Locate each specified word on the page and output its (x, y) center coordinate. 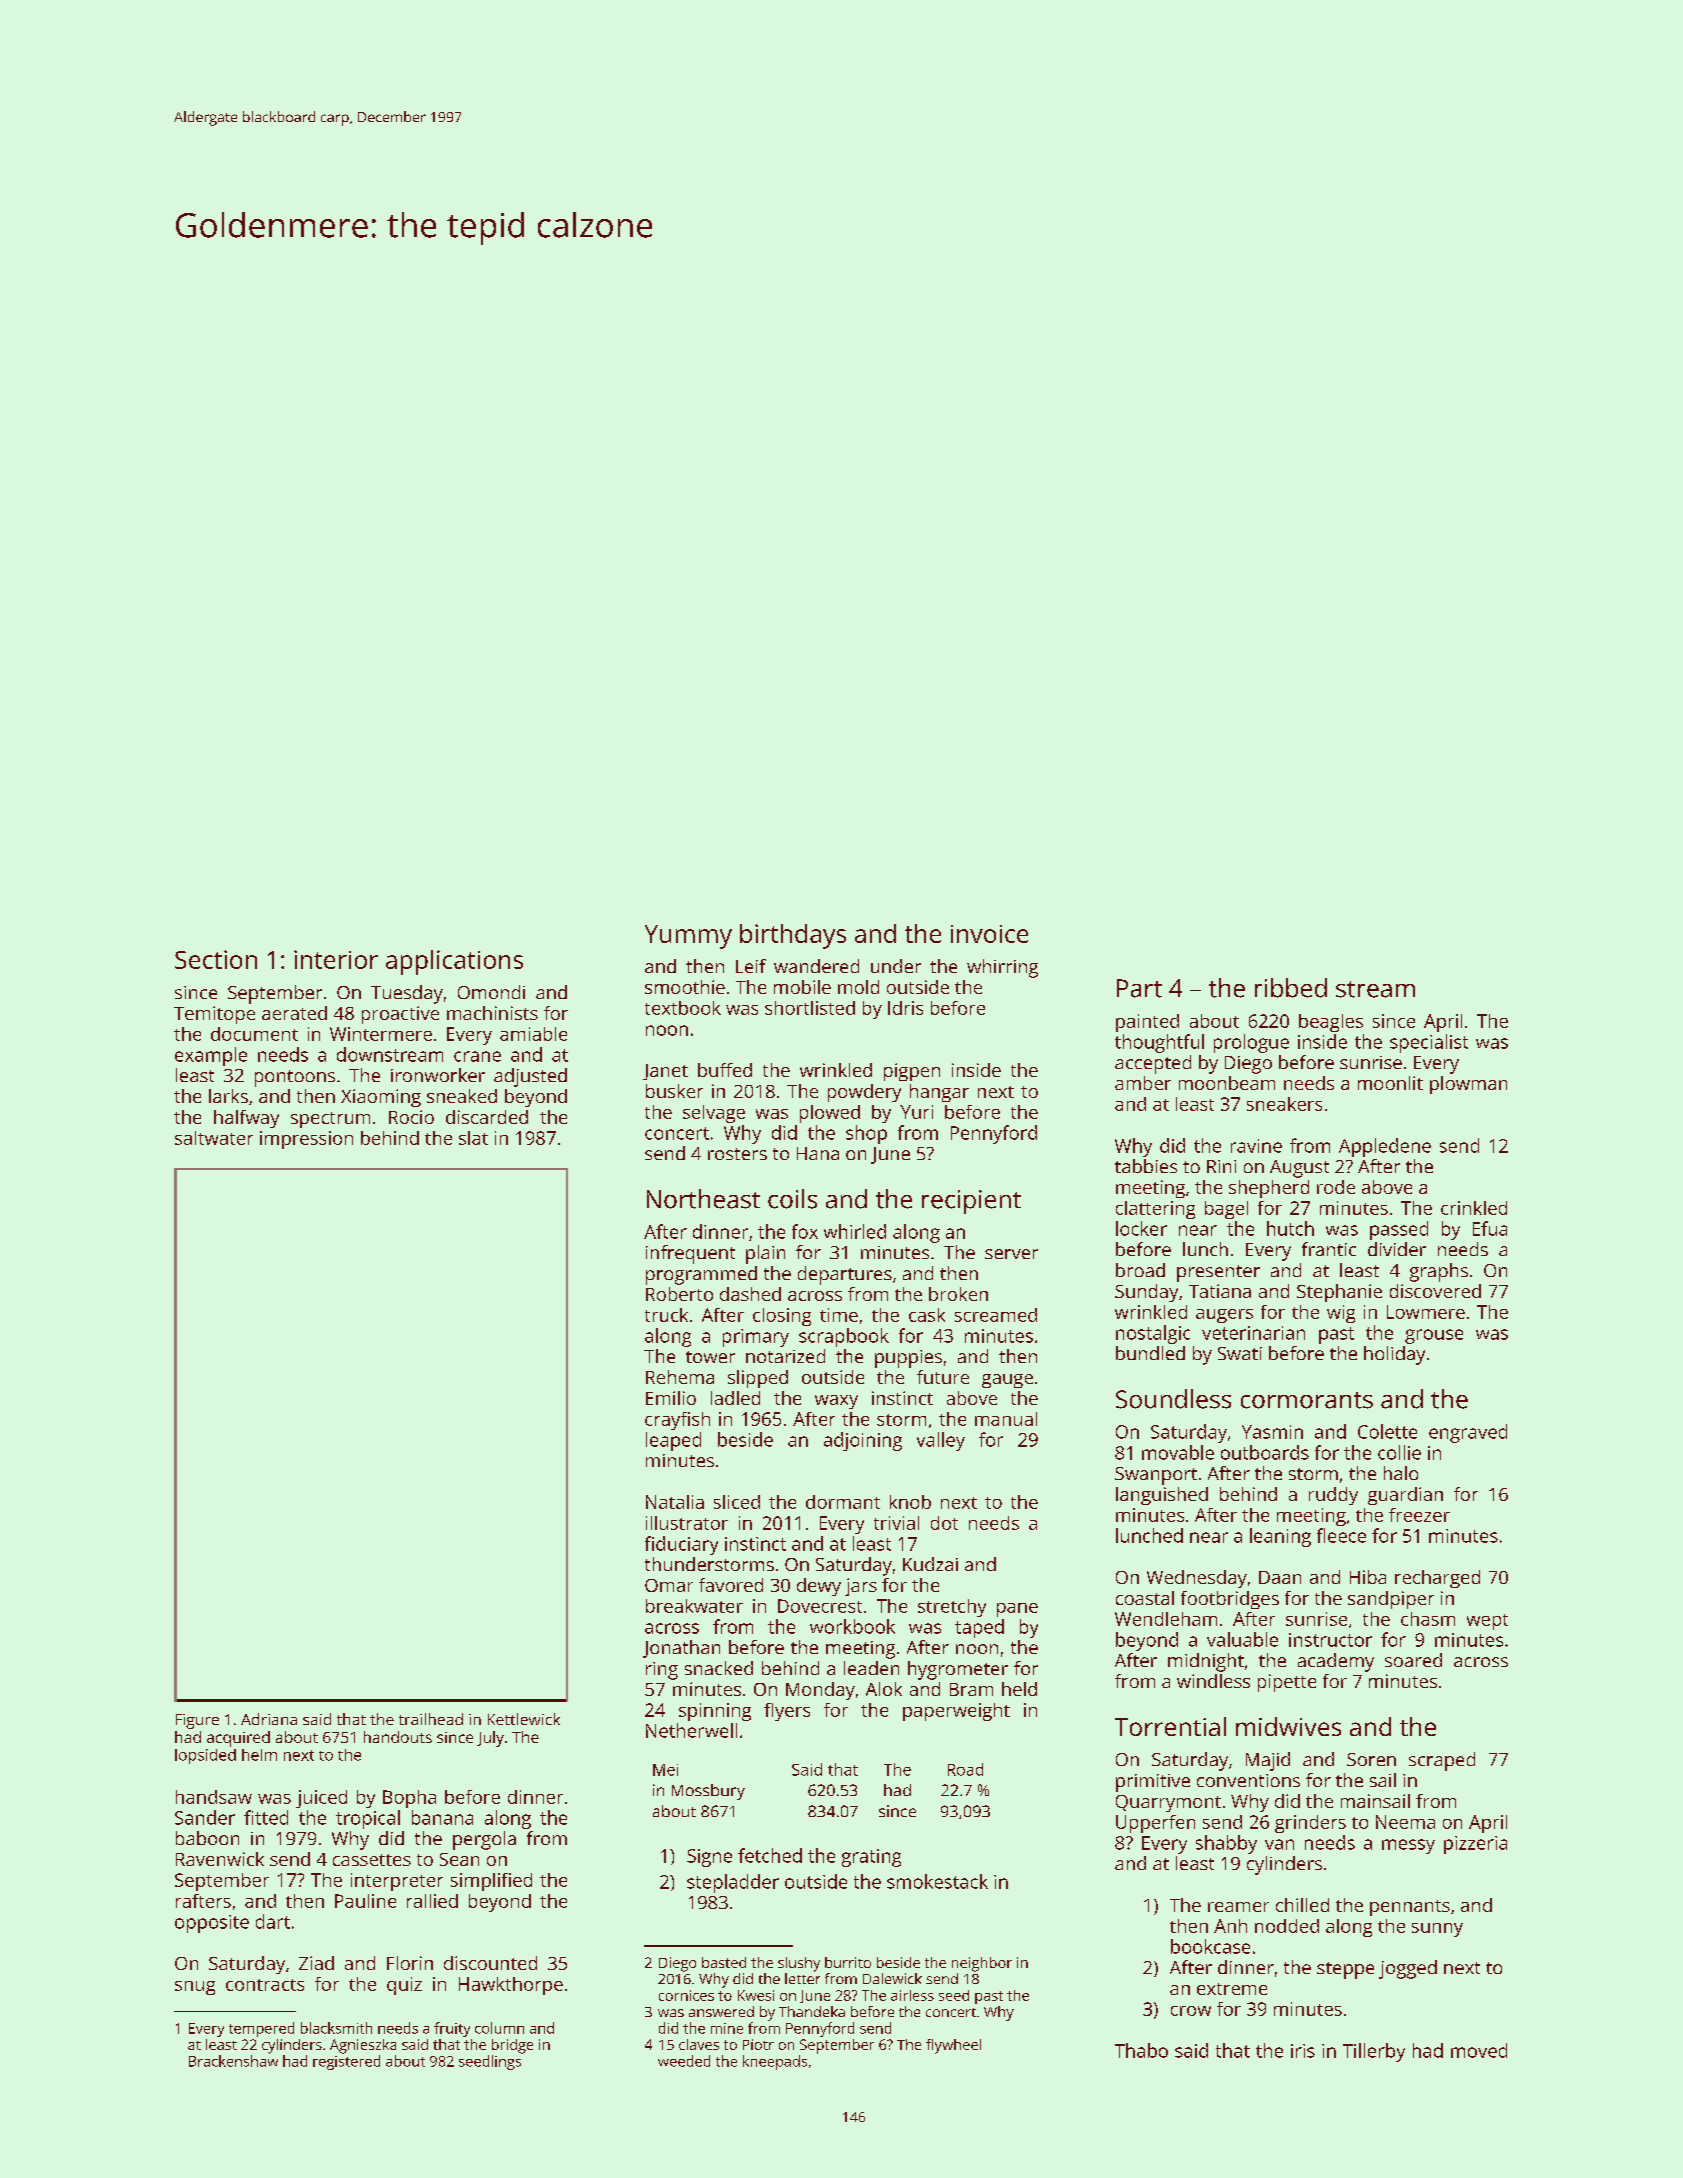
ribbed (1291, 988)
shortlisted (810, 1008)
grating (871, 1858)
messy (1408, 1846)
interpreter (397, 1882)
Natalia (675, 1502)
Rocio (411, 1117)
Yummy (688, 937)
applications (454, 962)
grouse (1434, 1336)
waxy (836, 1402)
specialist (1429, 1043)
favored (731, 1585)
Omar (669, 1585)
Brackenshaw (233, 2061)
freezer (1419, 1515)
